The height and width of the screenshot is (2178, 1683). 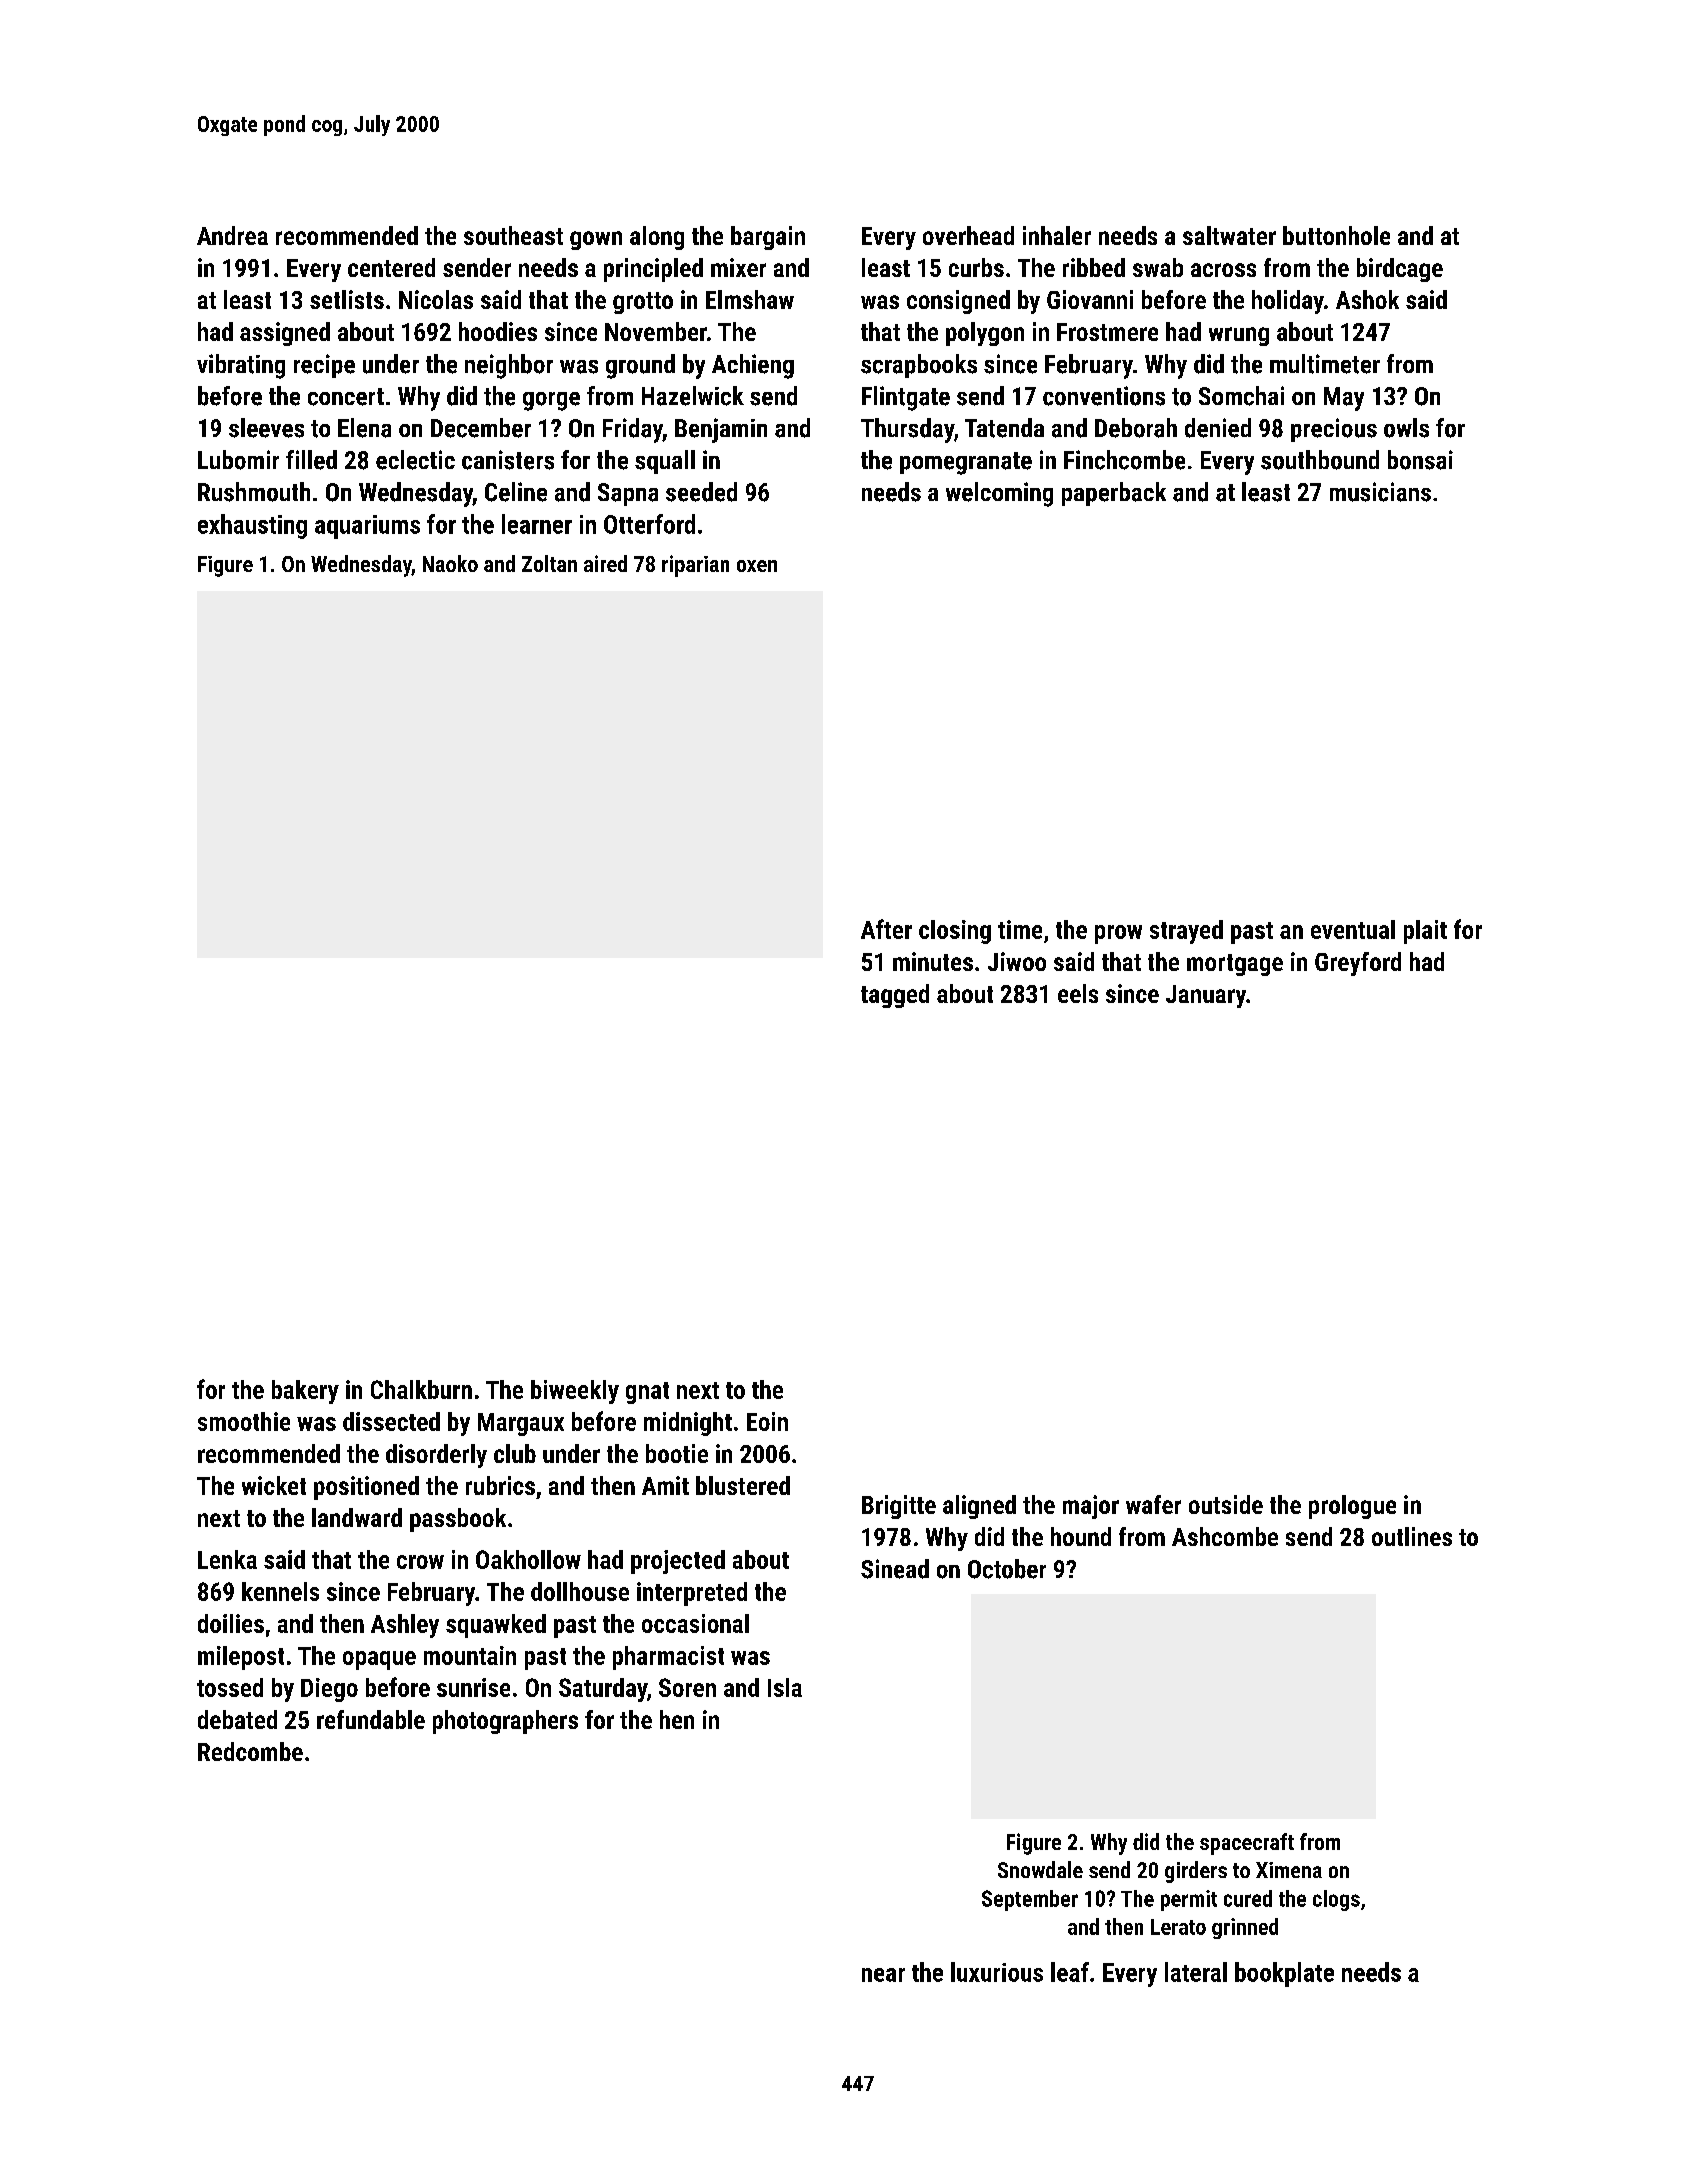 What do you see at coordinates (391, 267) in the screenshot?
I see `centered` at bounding box center [391, 267].
